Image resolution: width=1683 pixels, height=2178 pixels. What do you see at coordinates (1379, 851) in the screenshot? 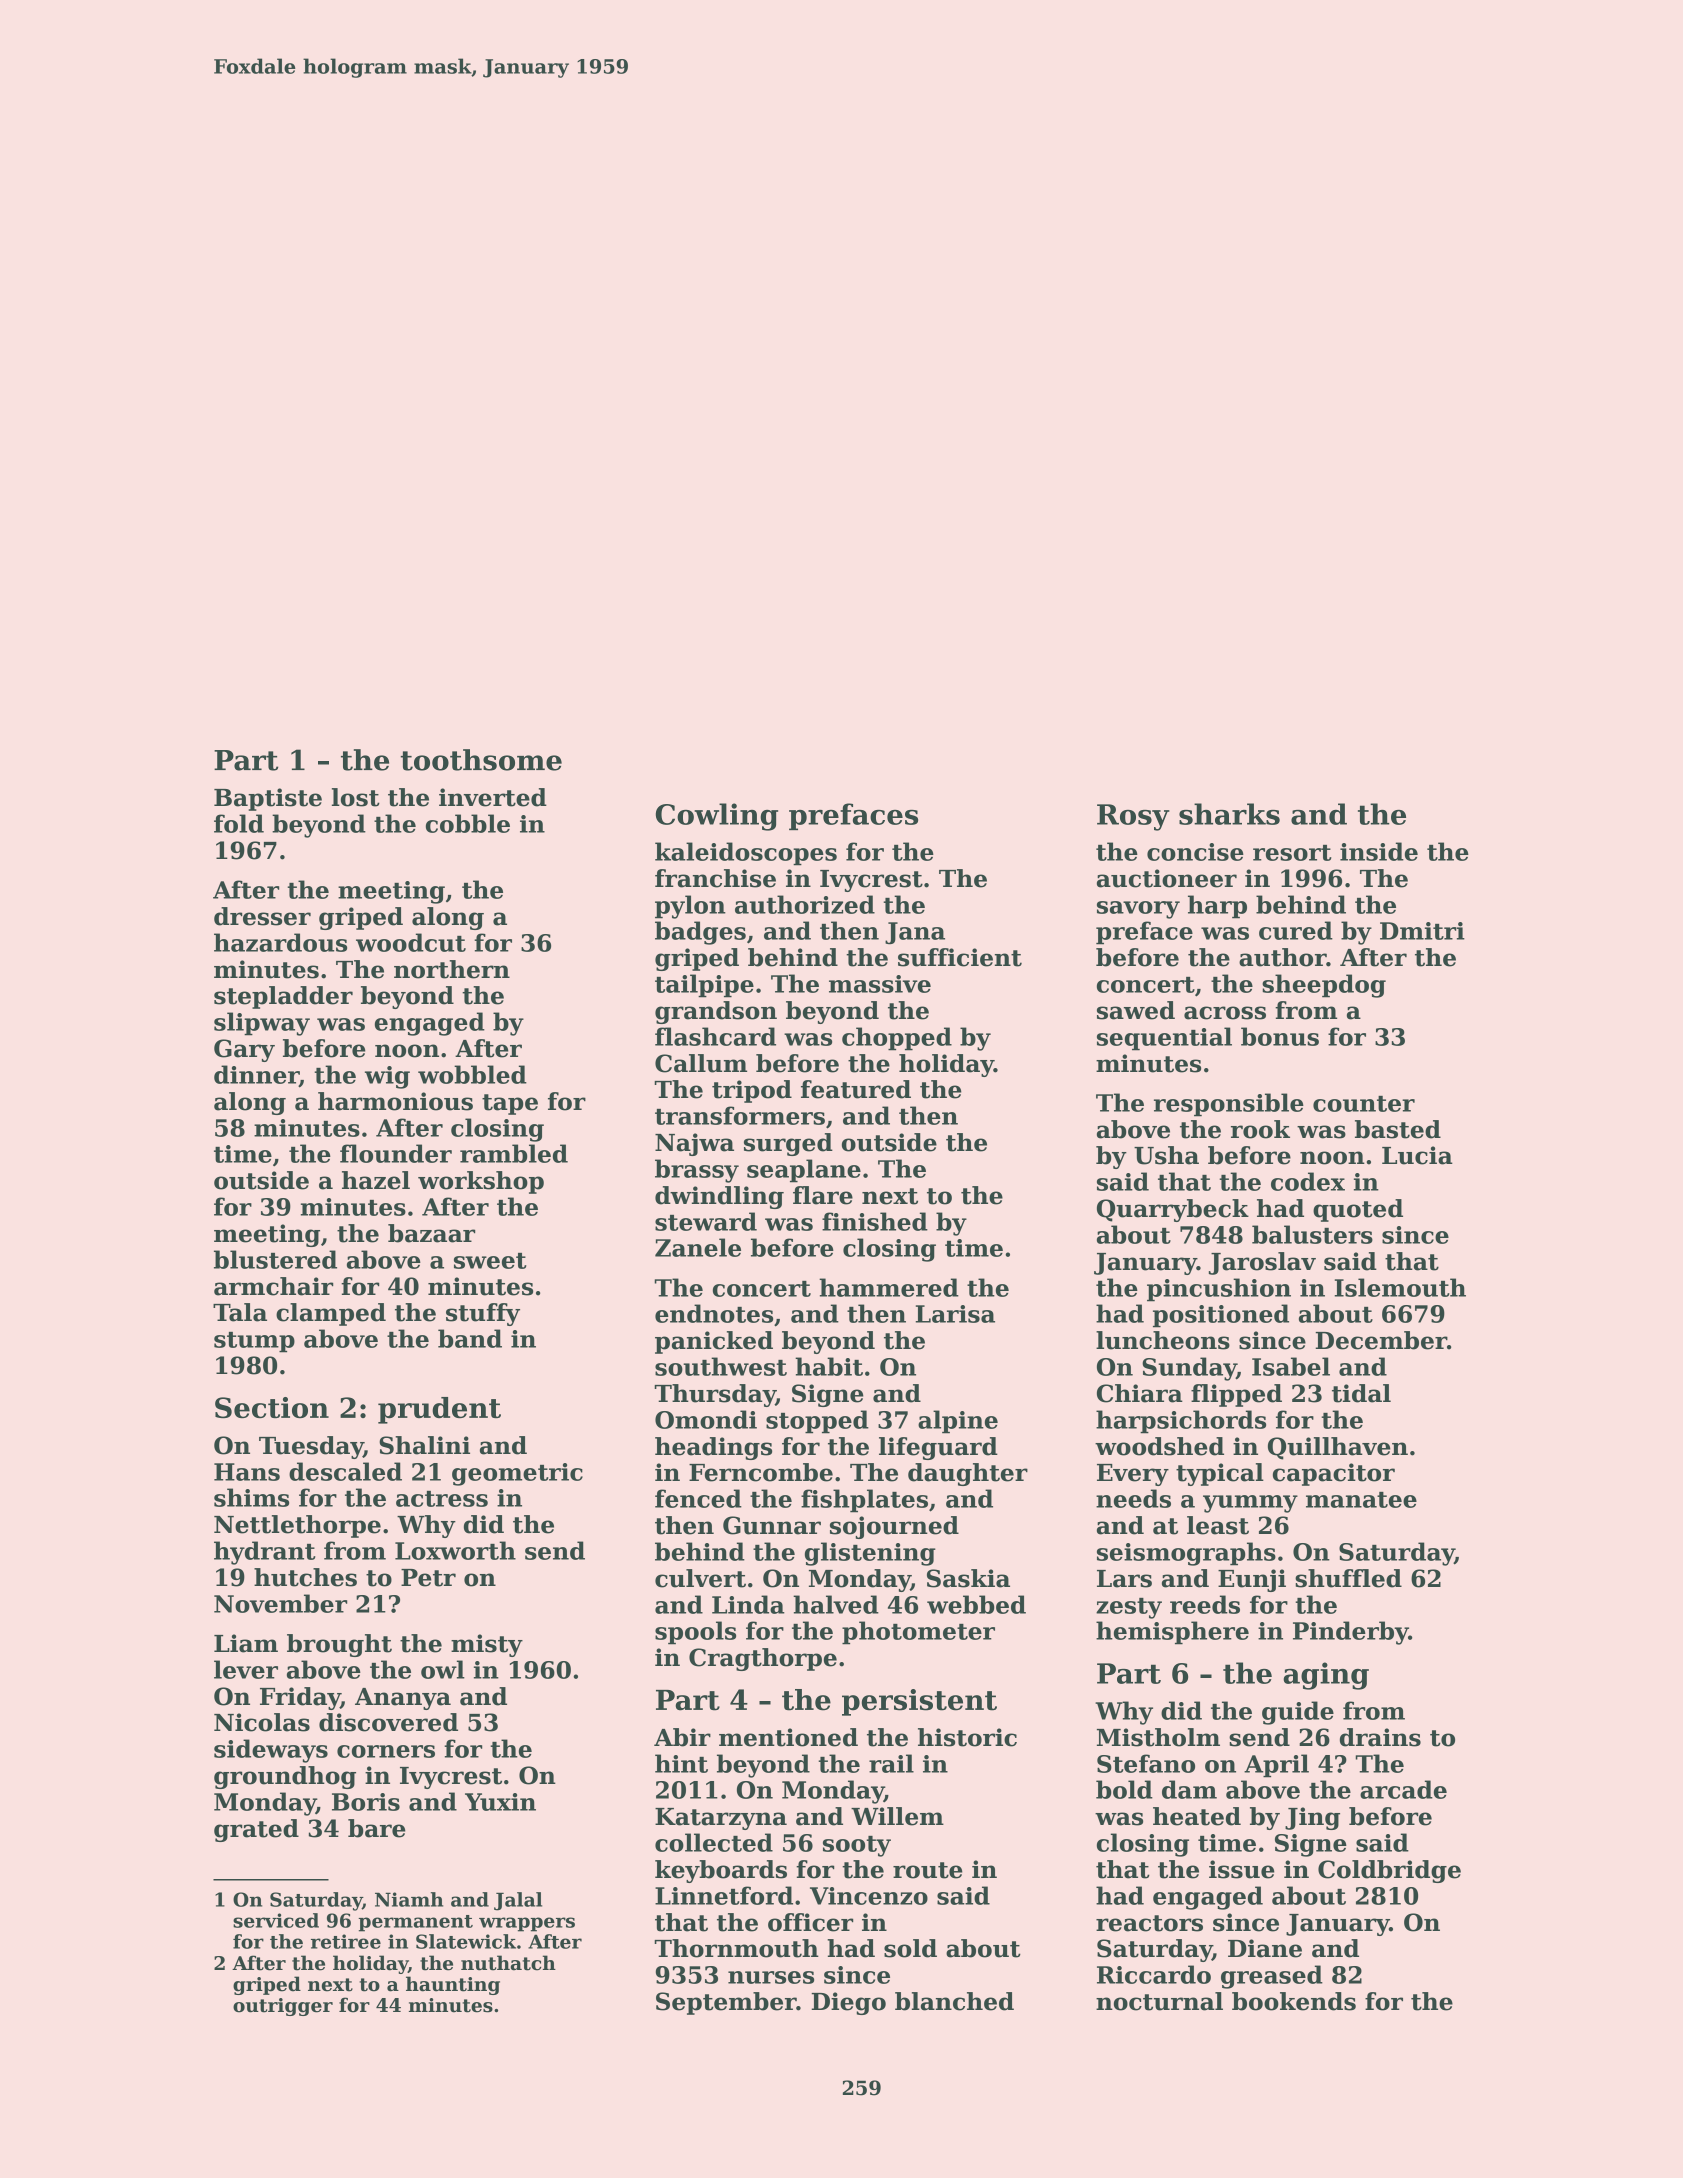
I see `inside` at bounding box center [1379, 851].
